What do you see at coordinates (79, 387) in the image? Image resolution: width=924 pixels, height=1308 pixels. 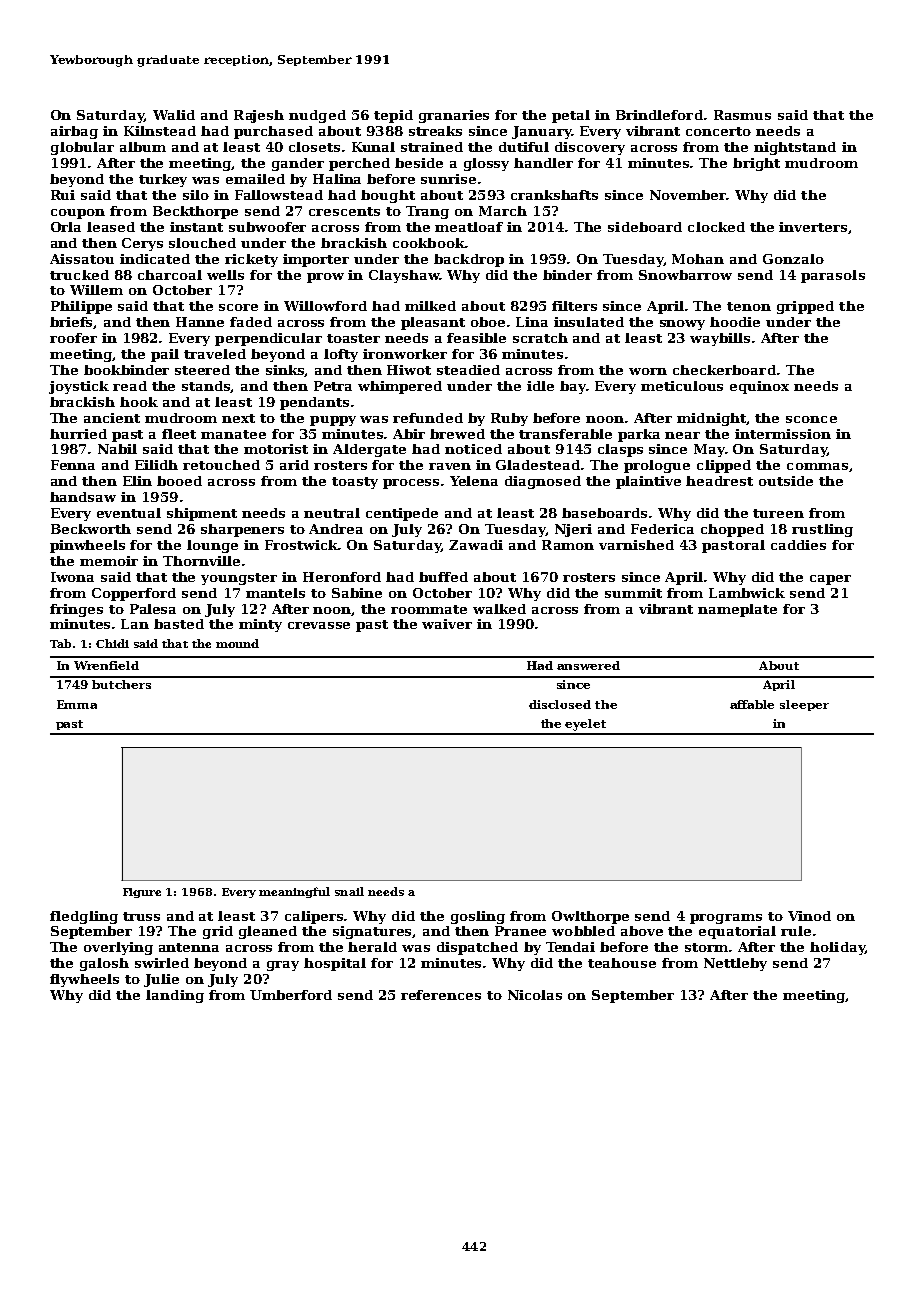 I see `joystick` at bounding box center [79, 387].
